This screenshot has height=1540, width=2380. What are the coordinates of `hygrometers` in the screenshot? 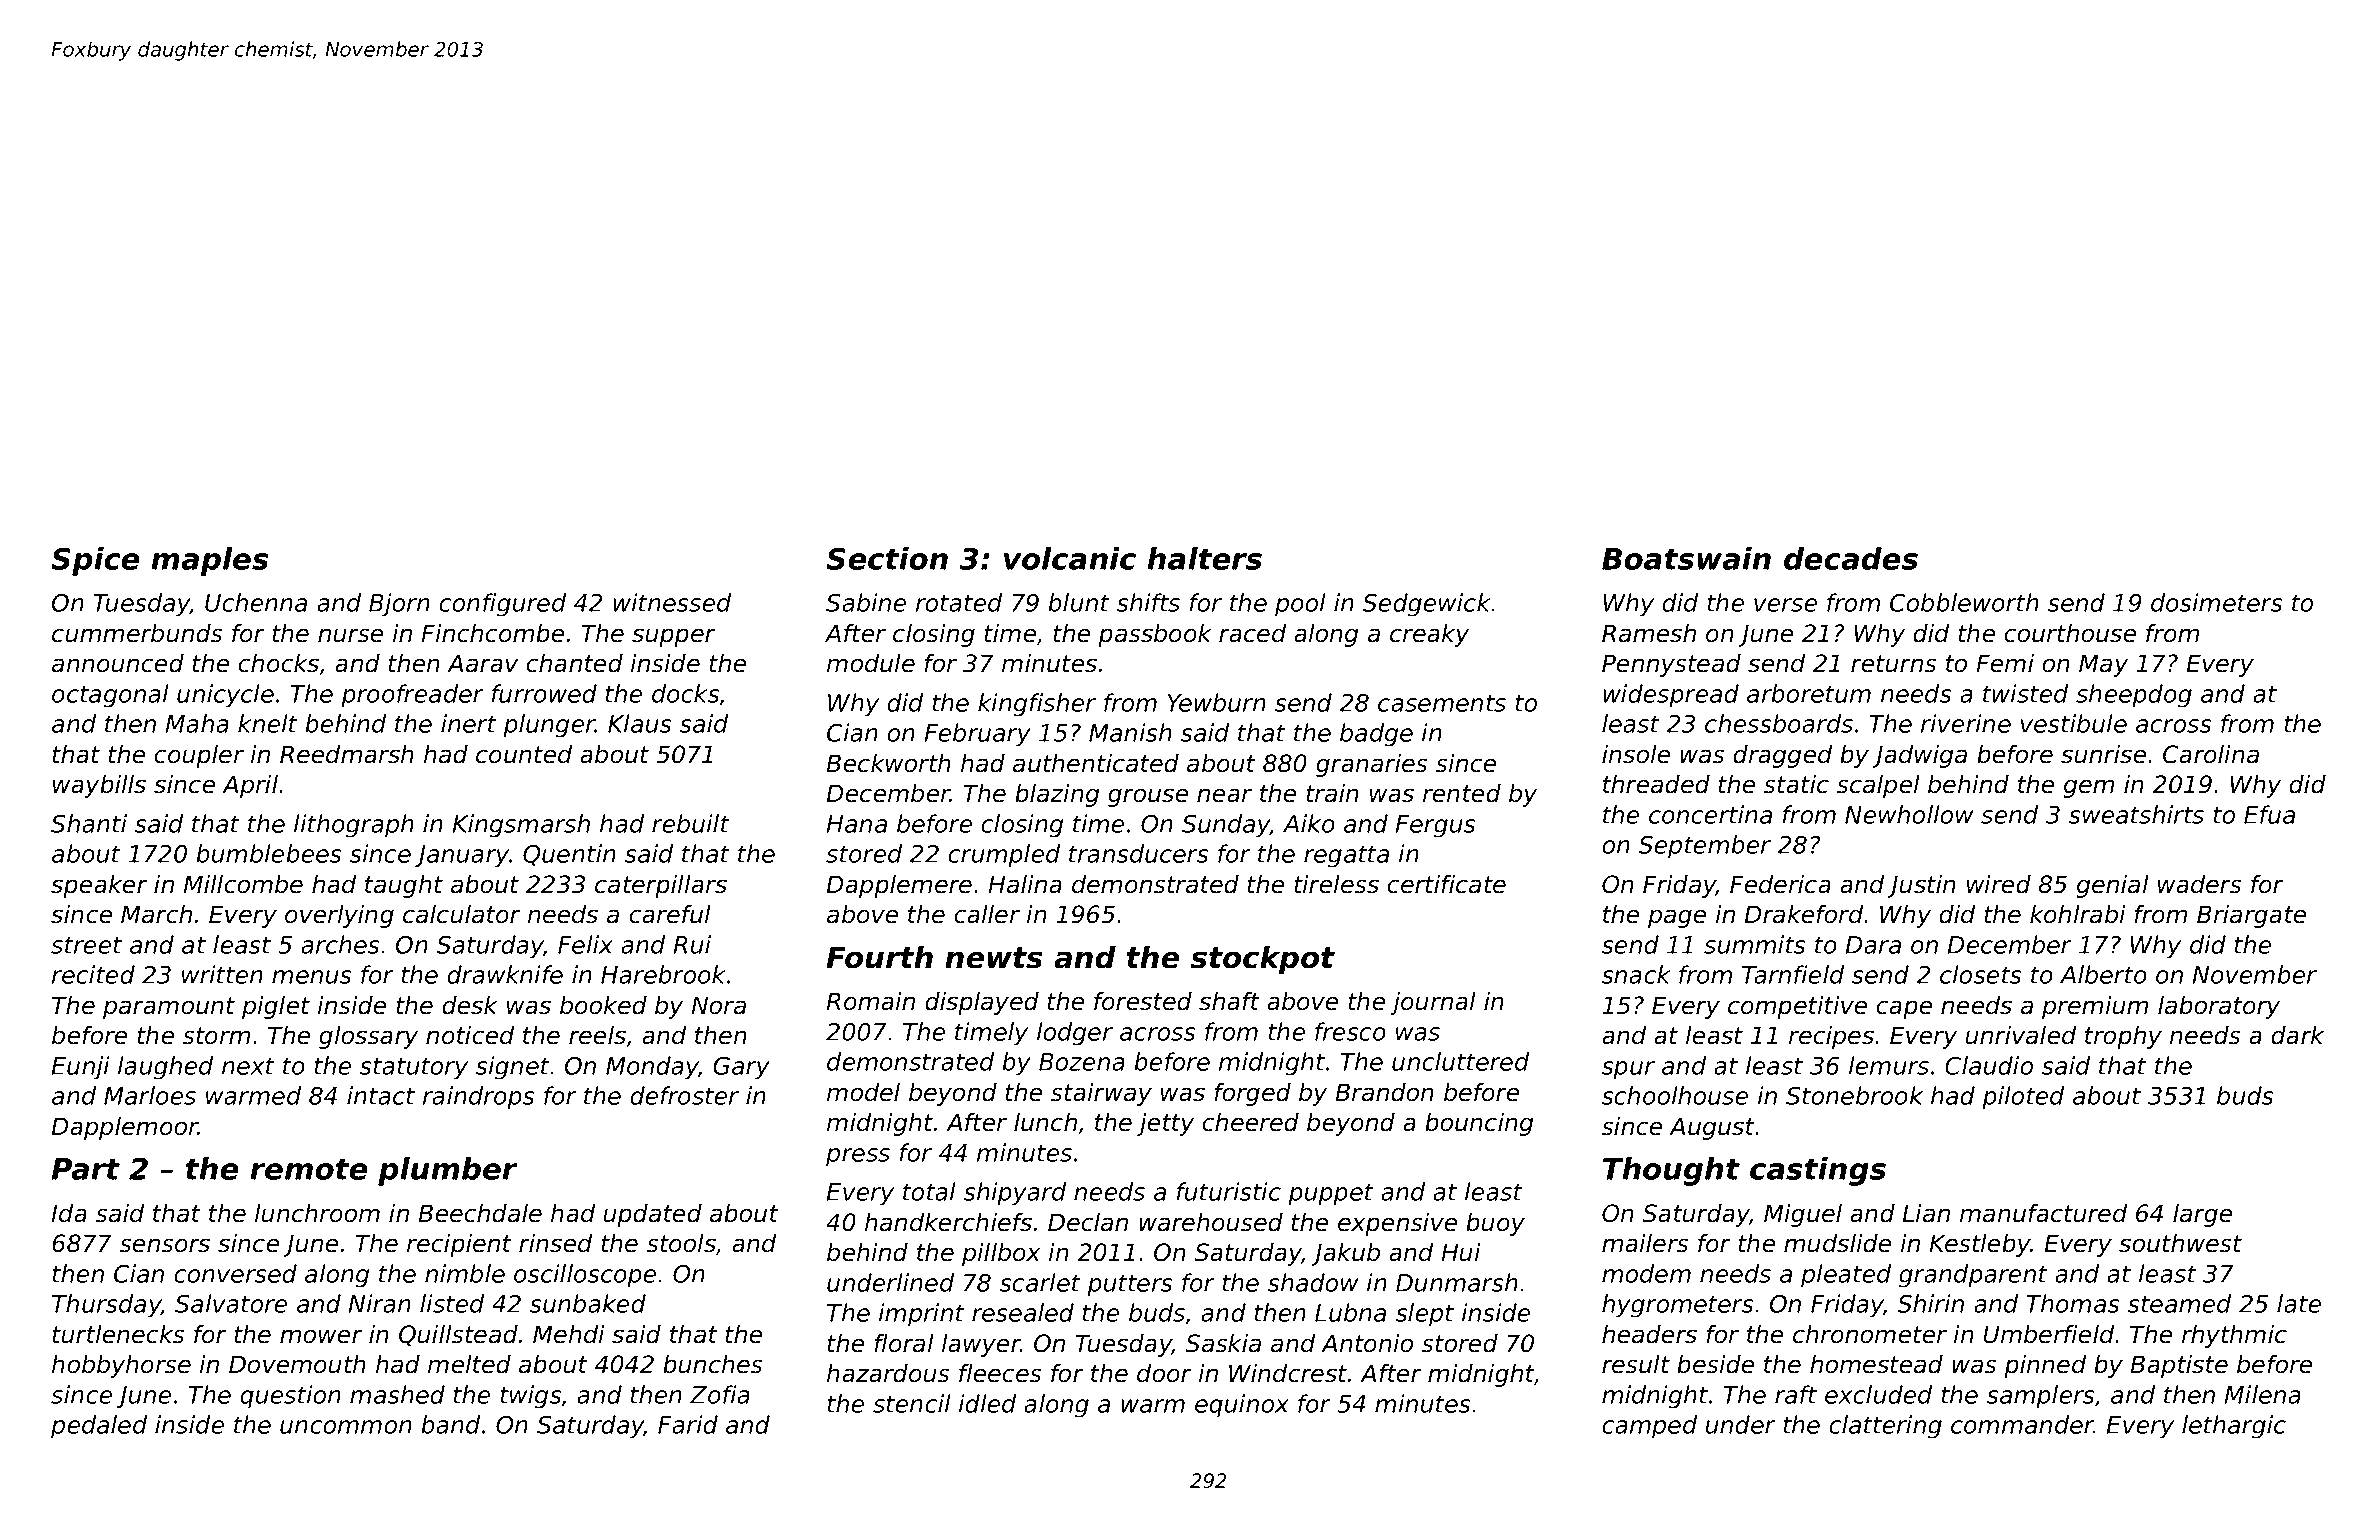 It's located at (1678, 1306).
